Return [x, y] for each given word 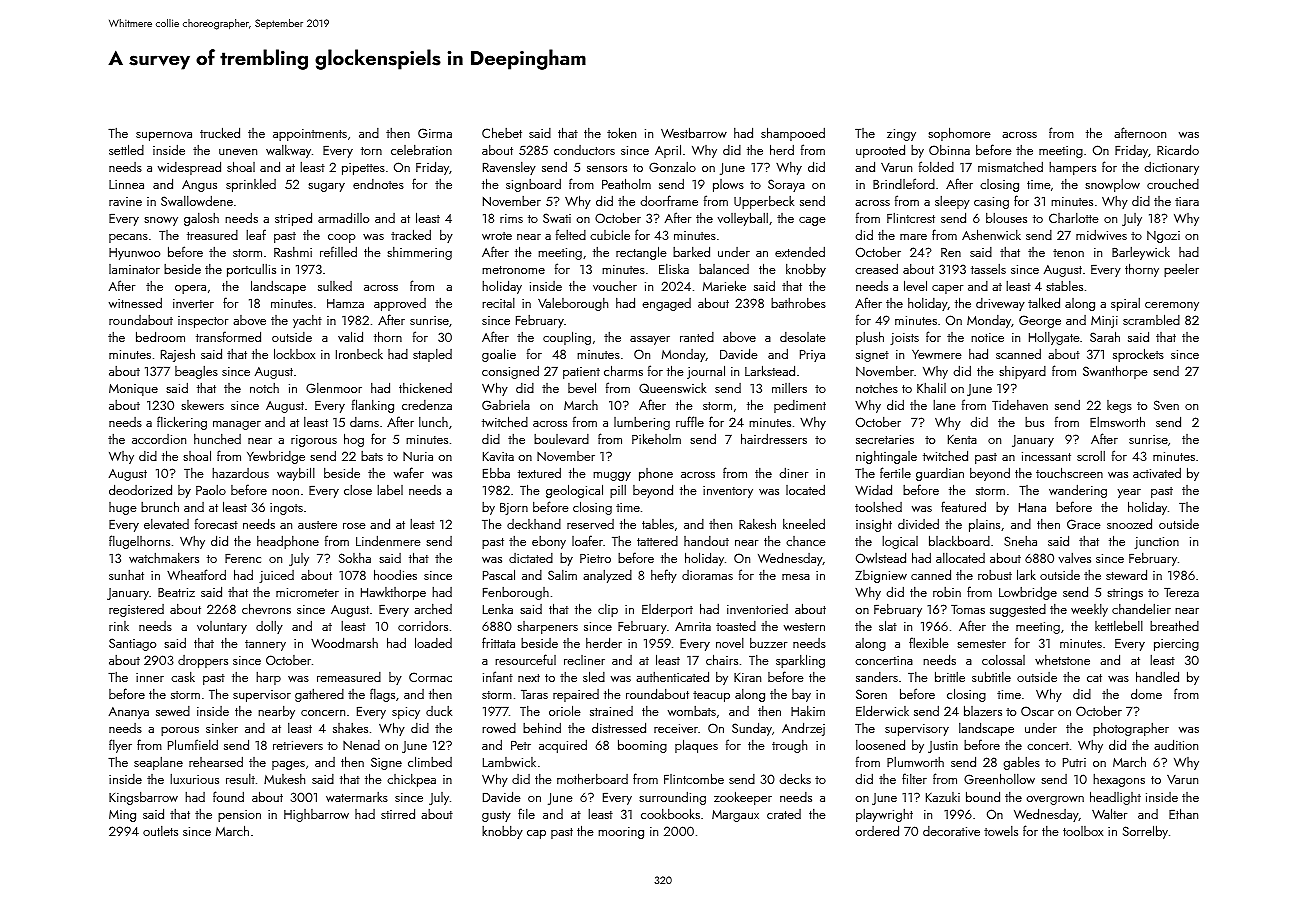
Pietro [595, 558]
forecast [216, 523]
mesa [796, 577]
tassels [988, 269]
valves [1075, 558]
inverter [193, 303]
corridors [423, 626]
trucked [220, 132]
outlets [160, 831]
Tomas [968, 609]
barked [691, 251]
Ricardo [1178, 149]
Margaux [735, 816]
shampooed [793, 134]
